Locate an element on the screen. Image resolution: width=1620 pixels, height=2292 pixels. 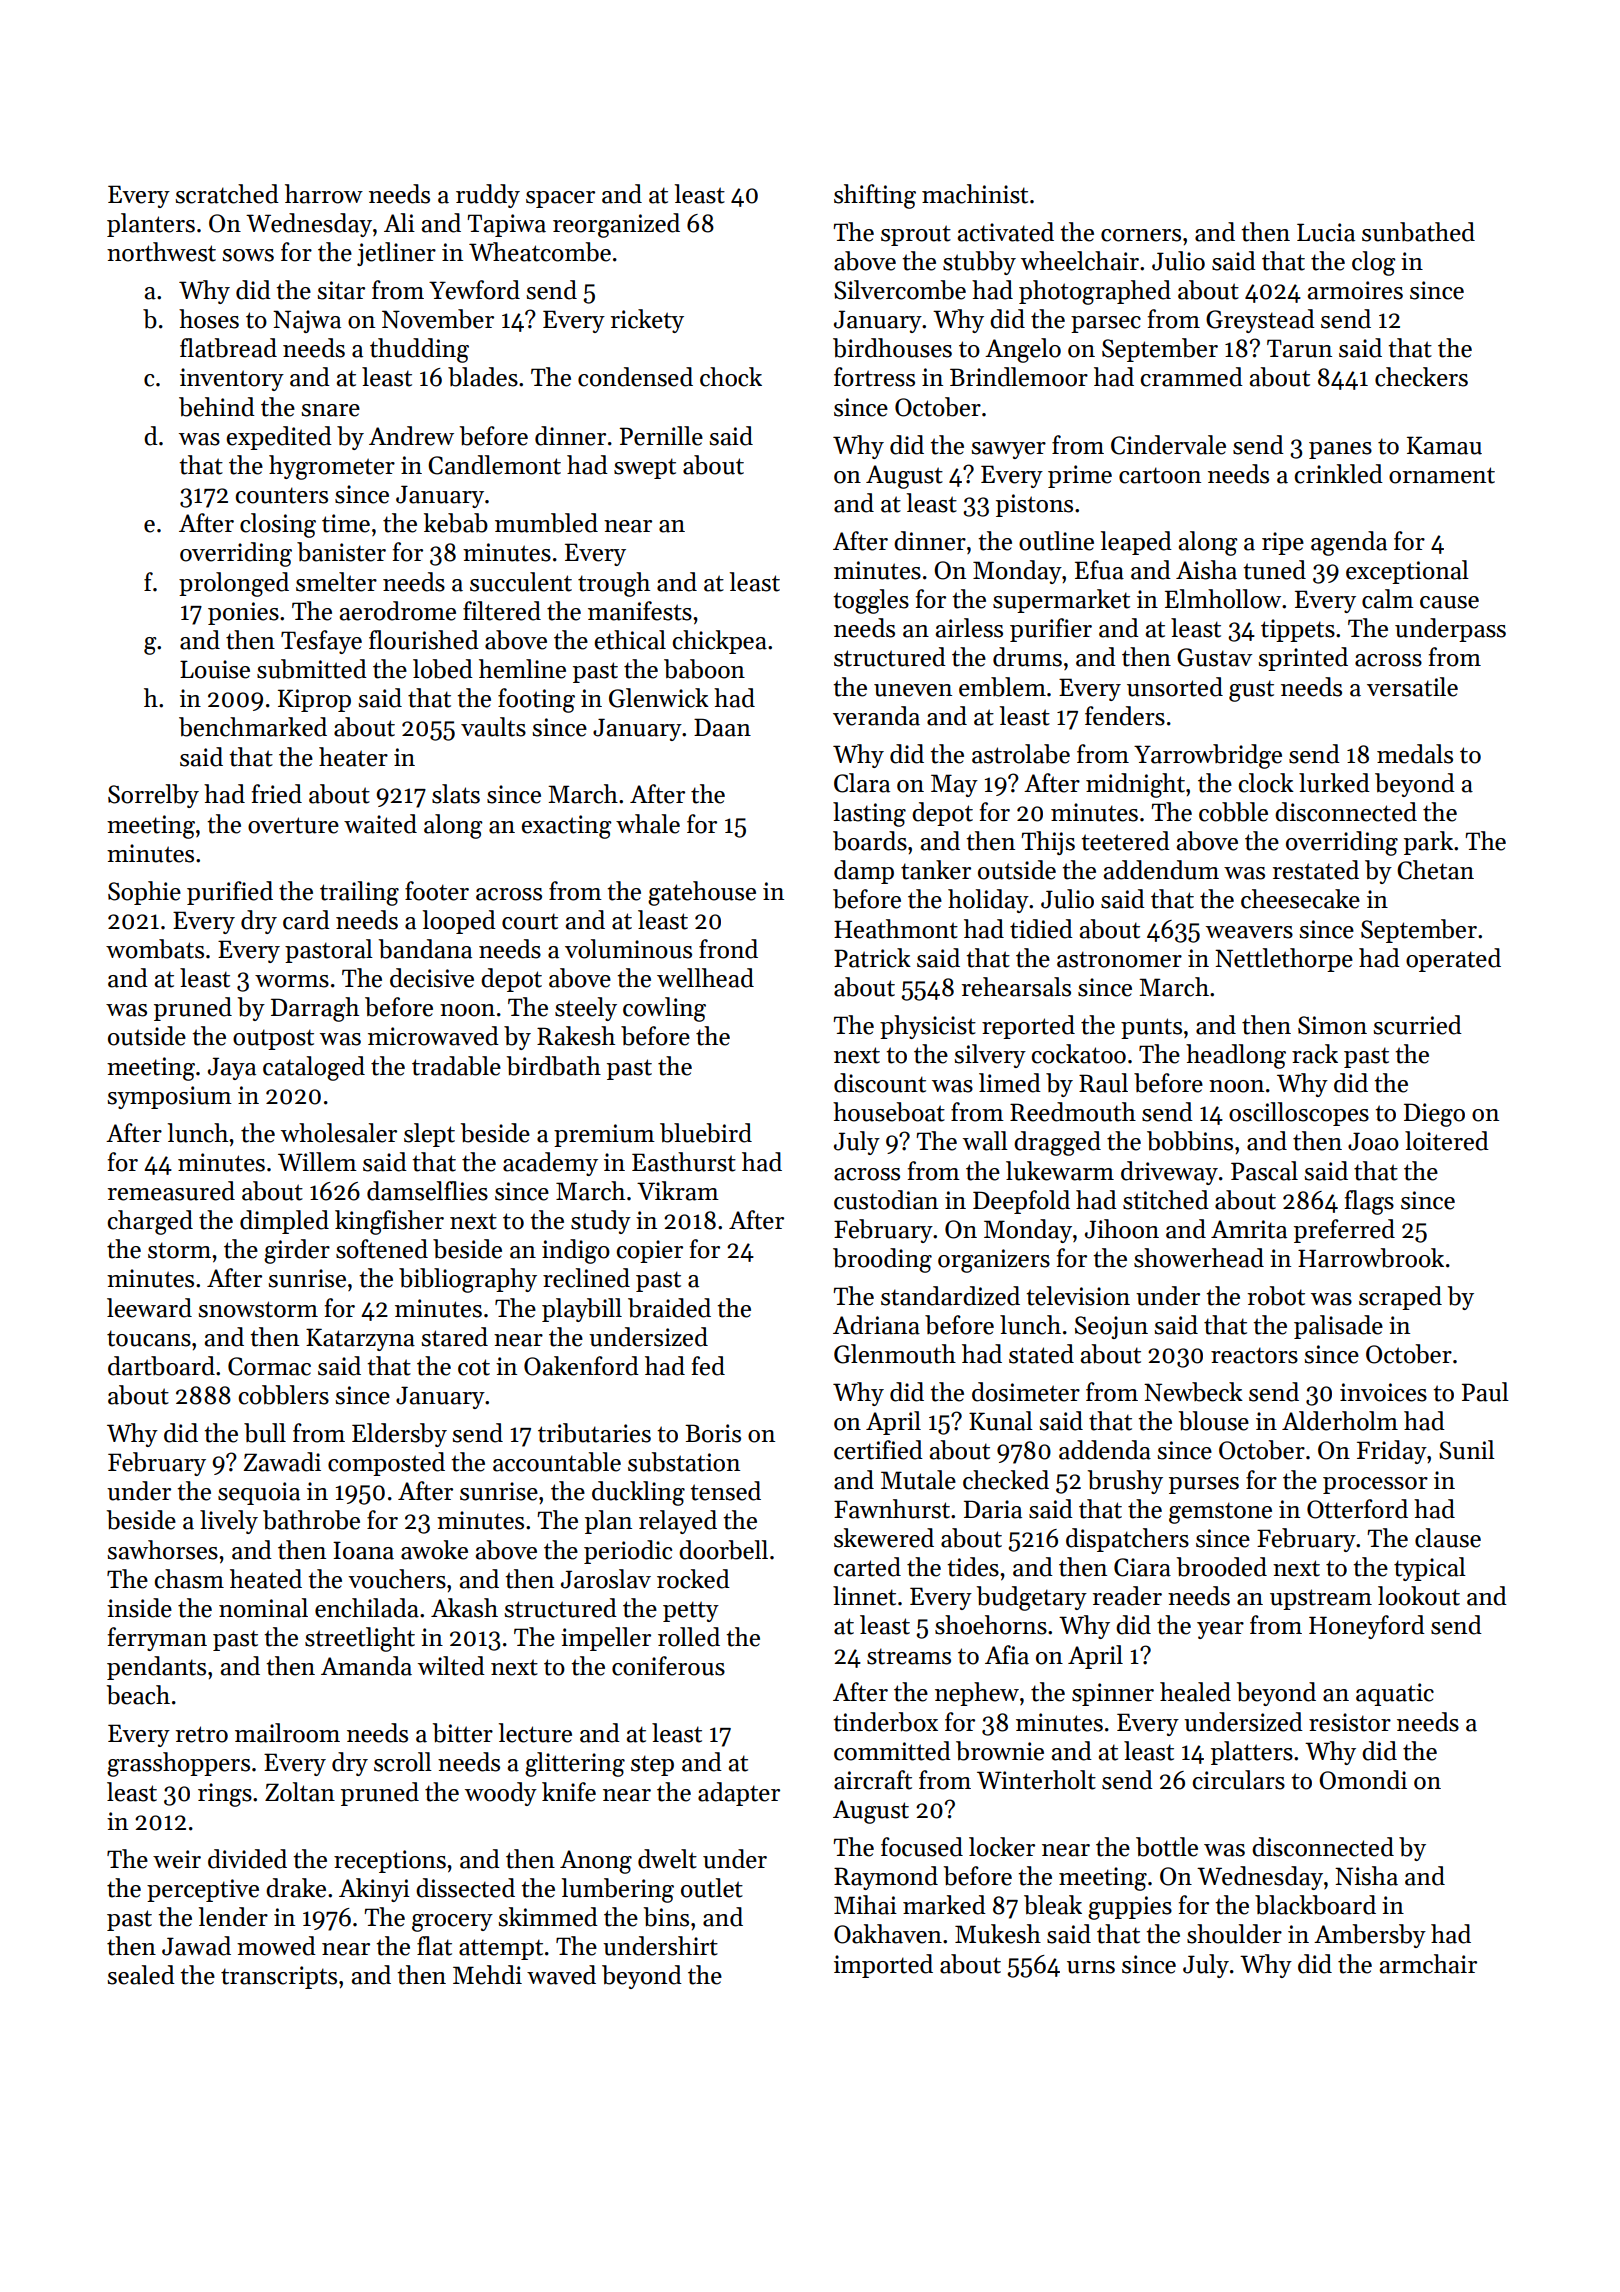
armchair is located at coordinates (1428, 1964).
